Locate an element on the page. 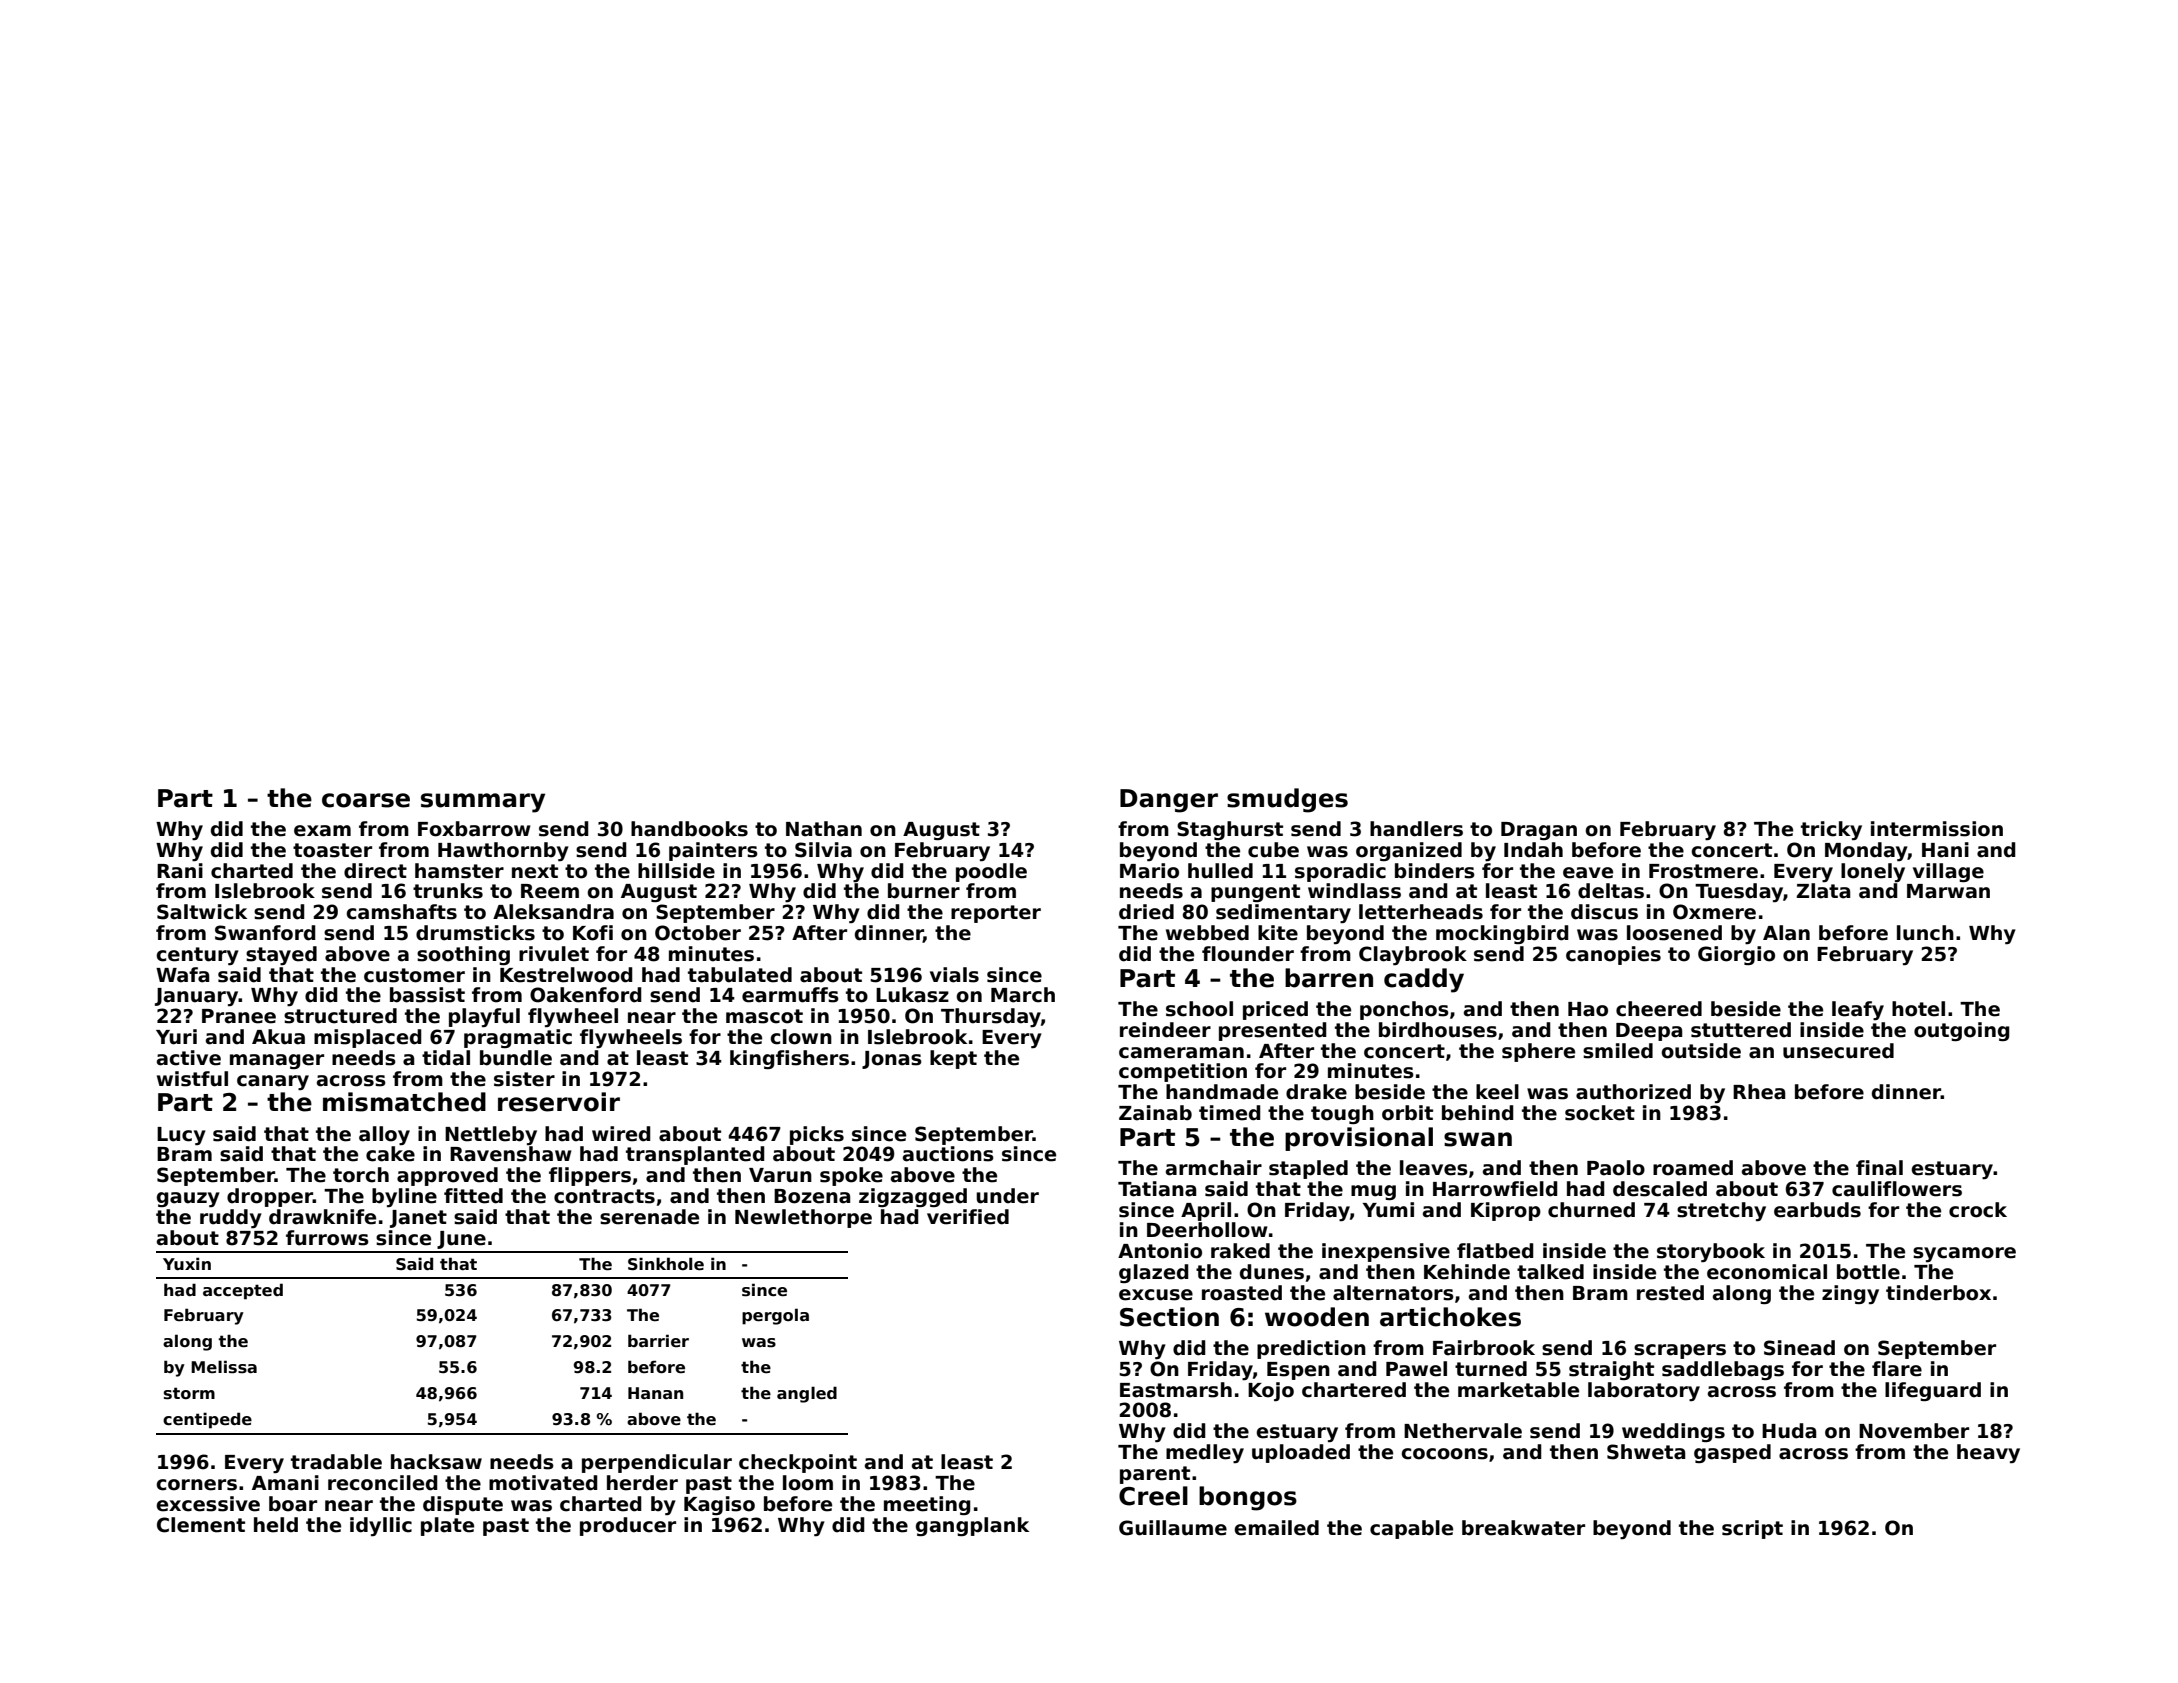  coarse is located at coordinates (366, 800).
